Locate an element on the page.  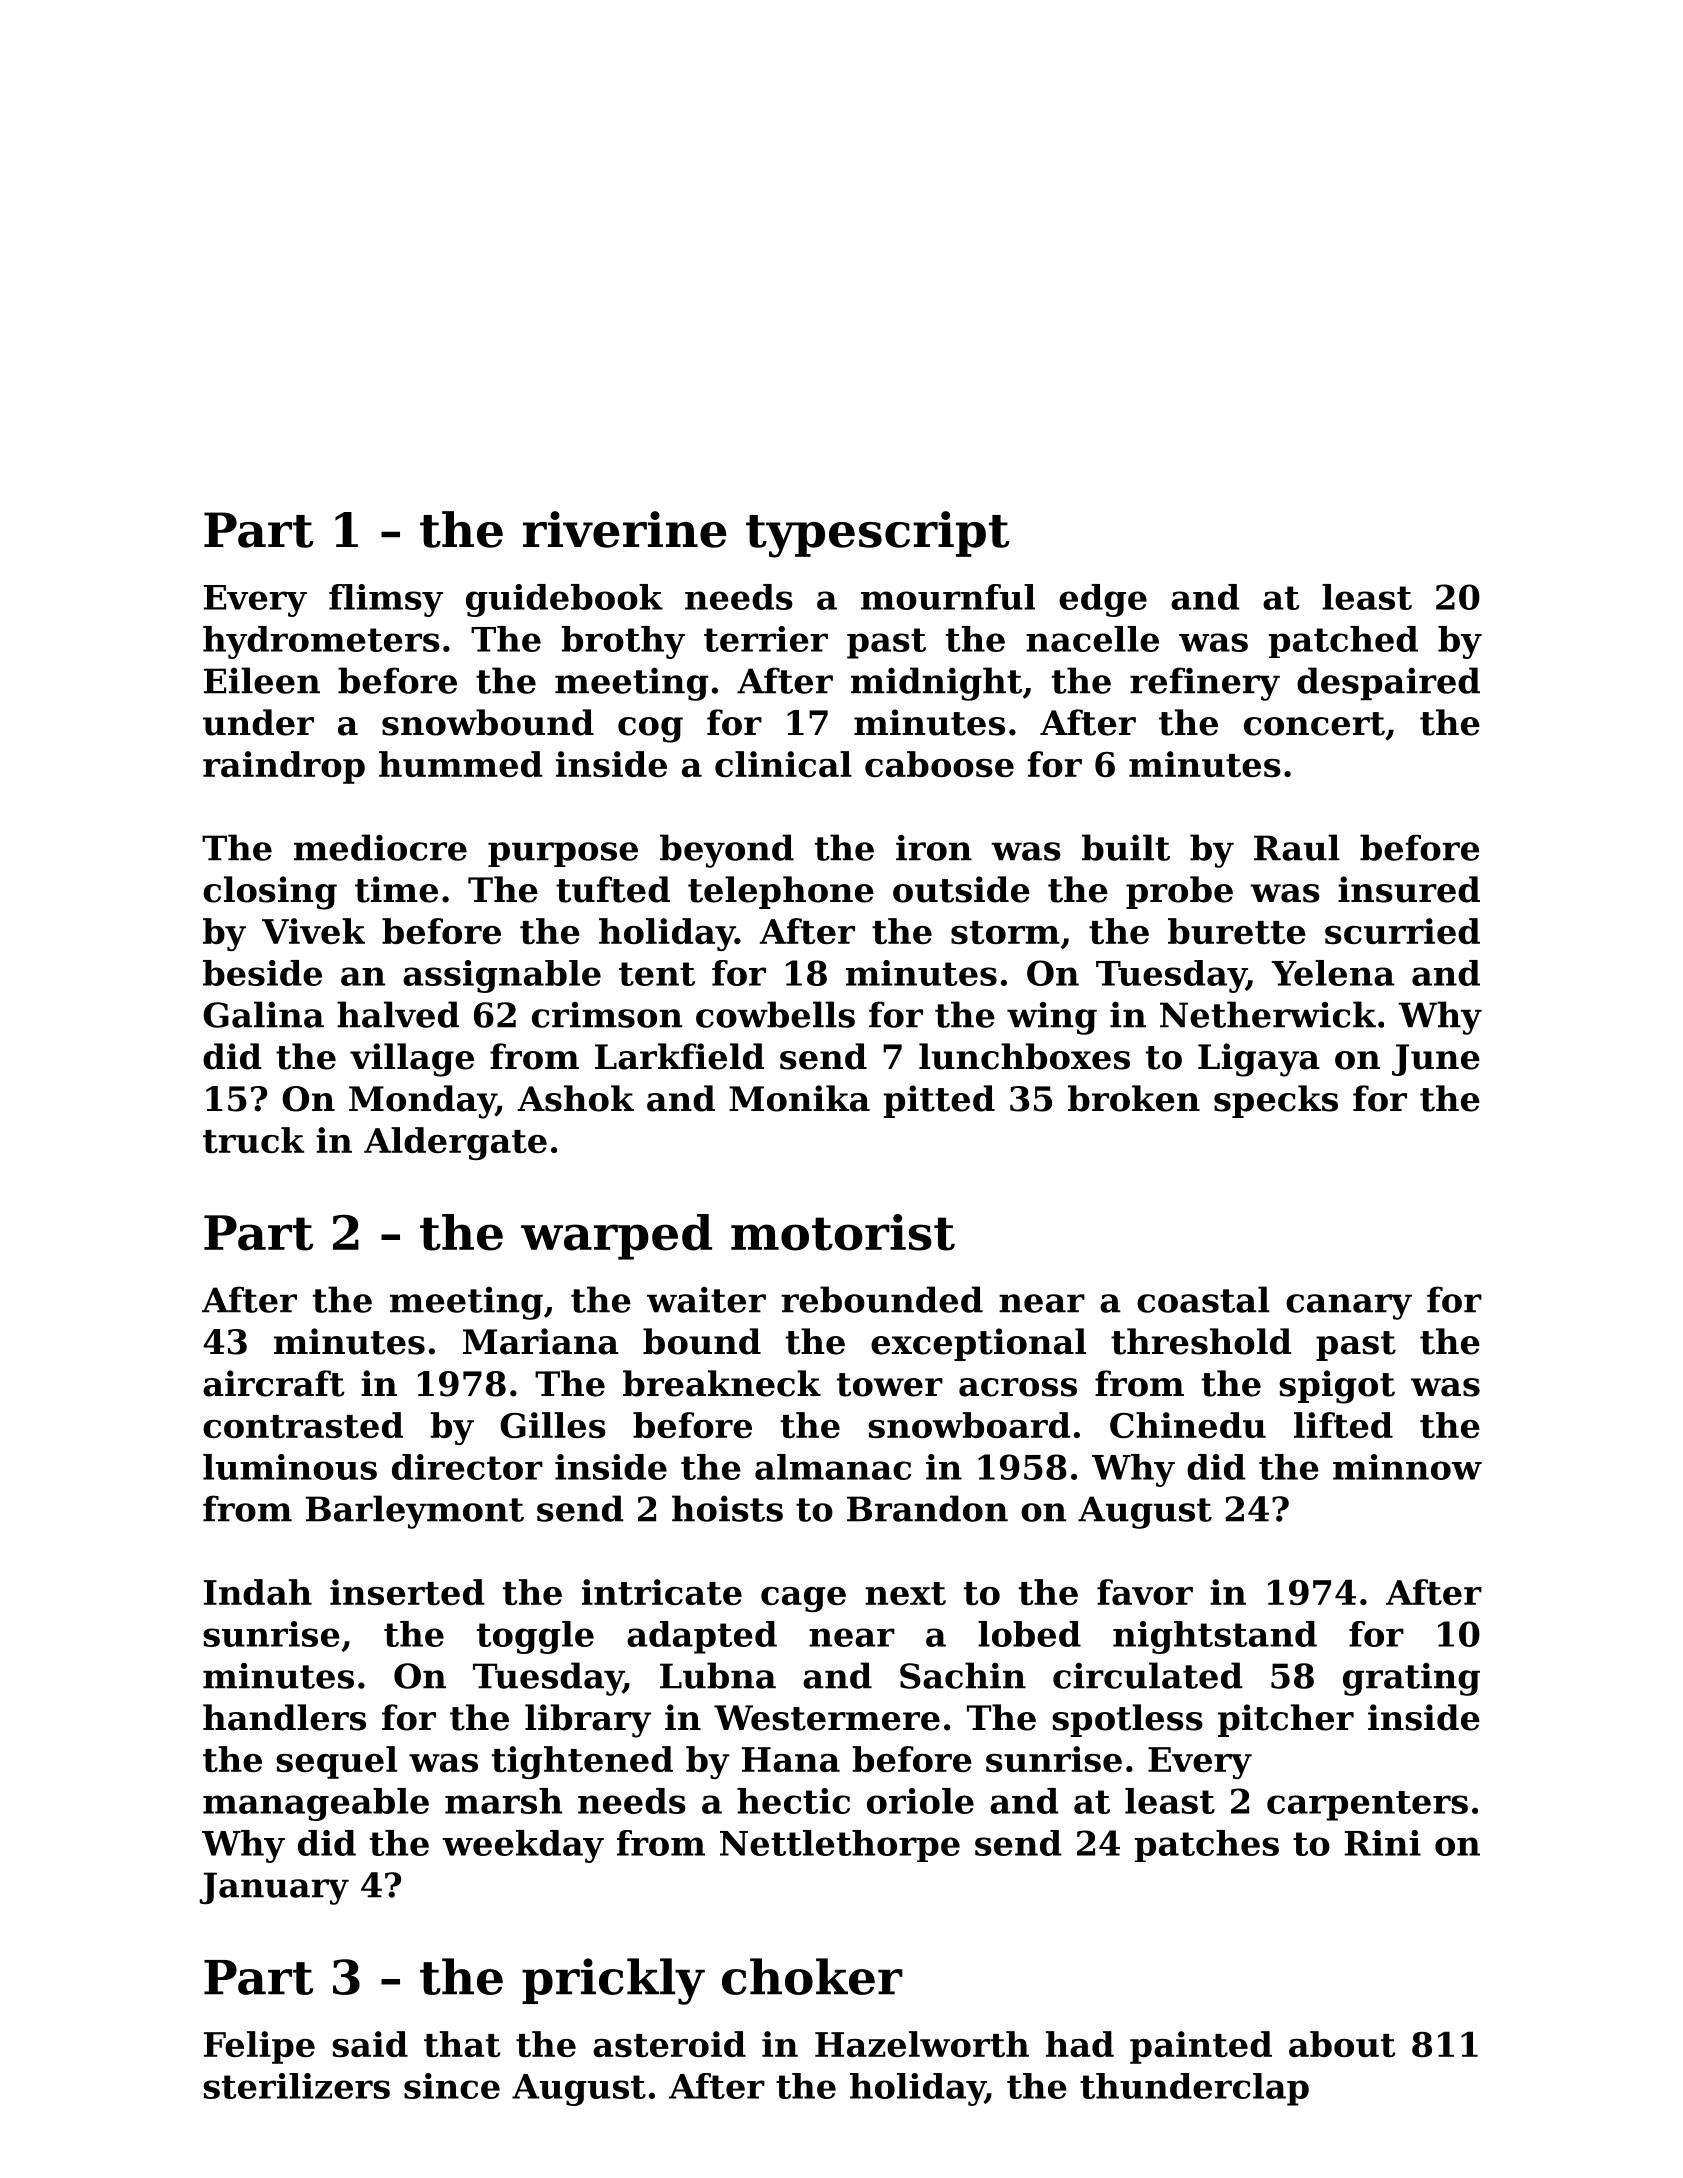
January is located at coordinates (274, 1888).
